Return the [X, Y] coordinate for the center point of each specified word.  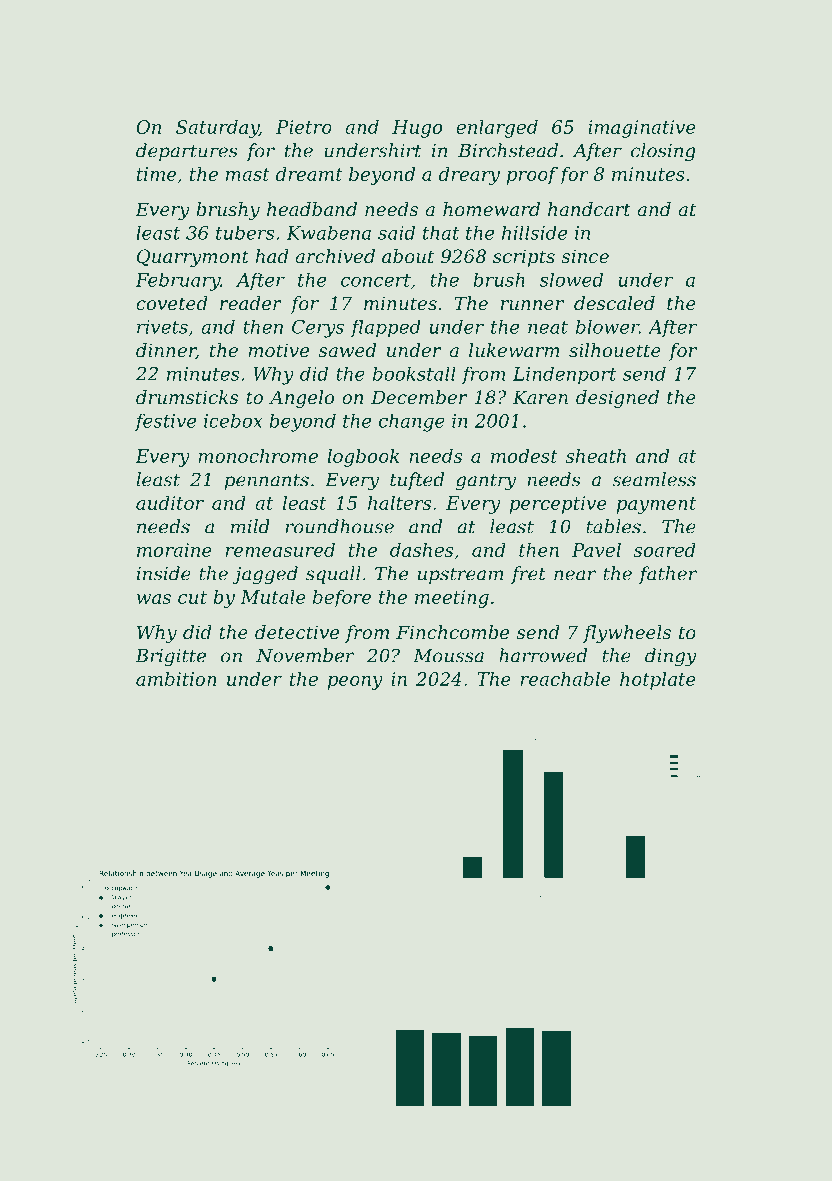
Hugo [417, 129]
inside [164, 573]
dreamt [309, 174]
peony [355, 683]
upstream [460, 576]
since [585, 256]
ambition [176, 679]
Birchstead [508, 150]
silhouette [615, 350]
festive [165, 422]
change [412, 422]
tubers [245, 233]
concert [376, 280]
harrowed [543, 655]
